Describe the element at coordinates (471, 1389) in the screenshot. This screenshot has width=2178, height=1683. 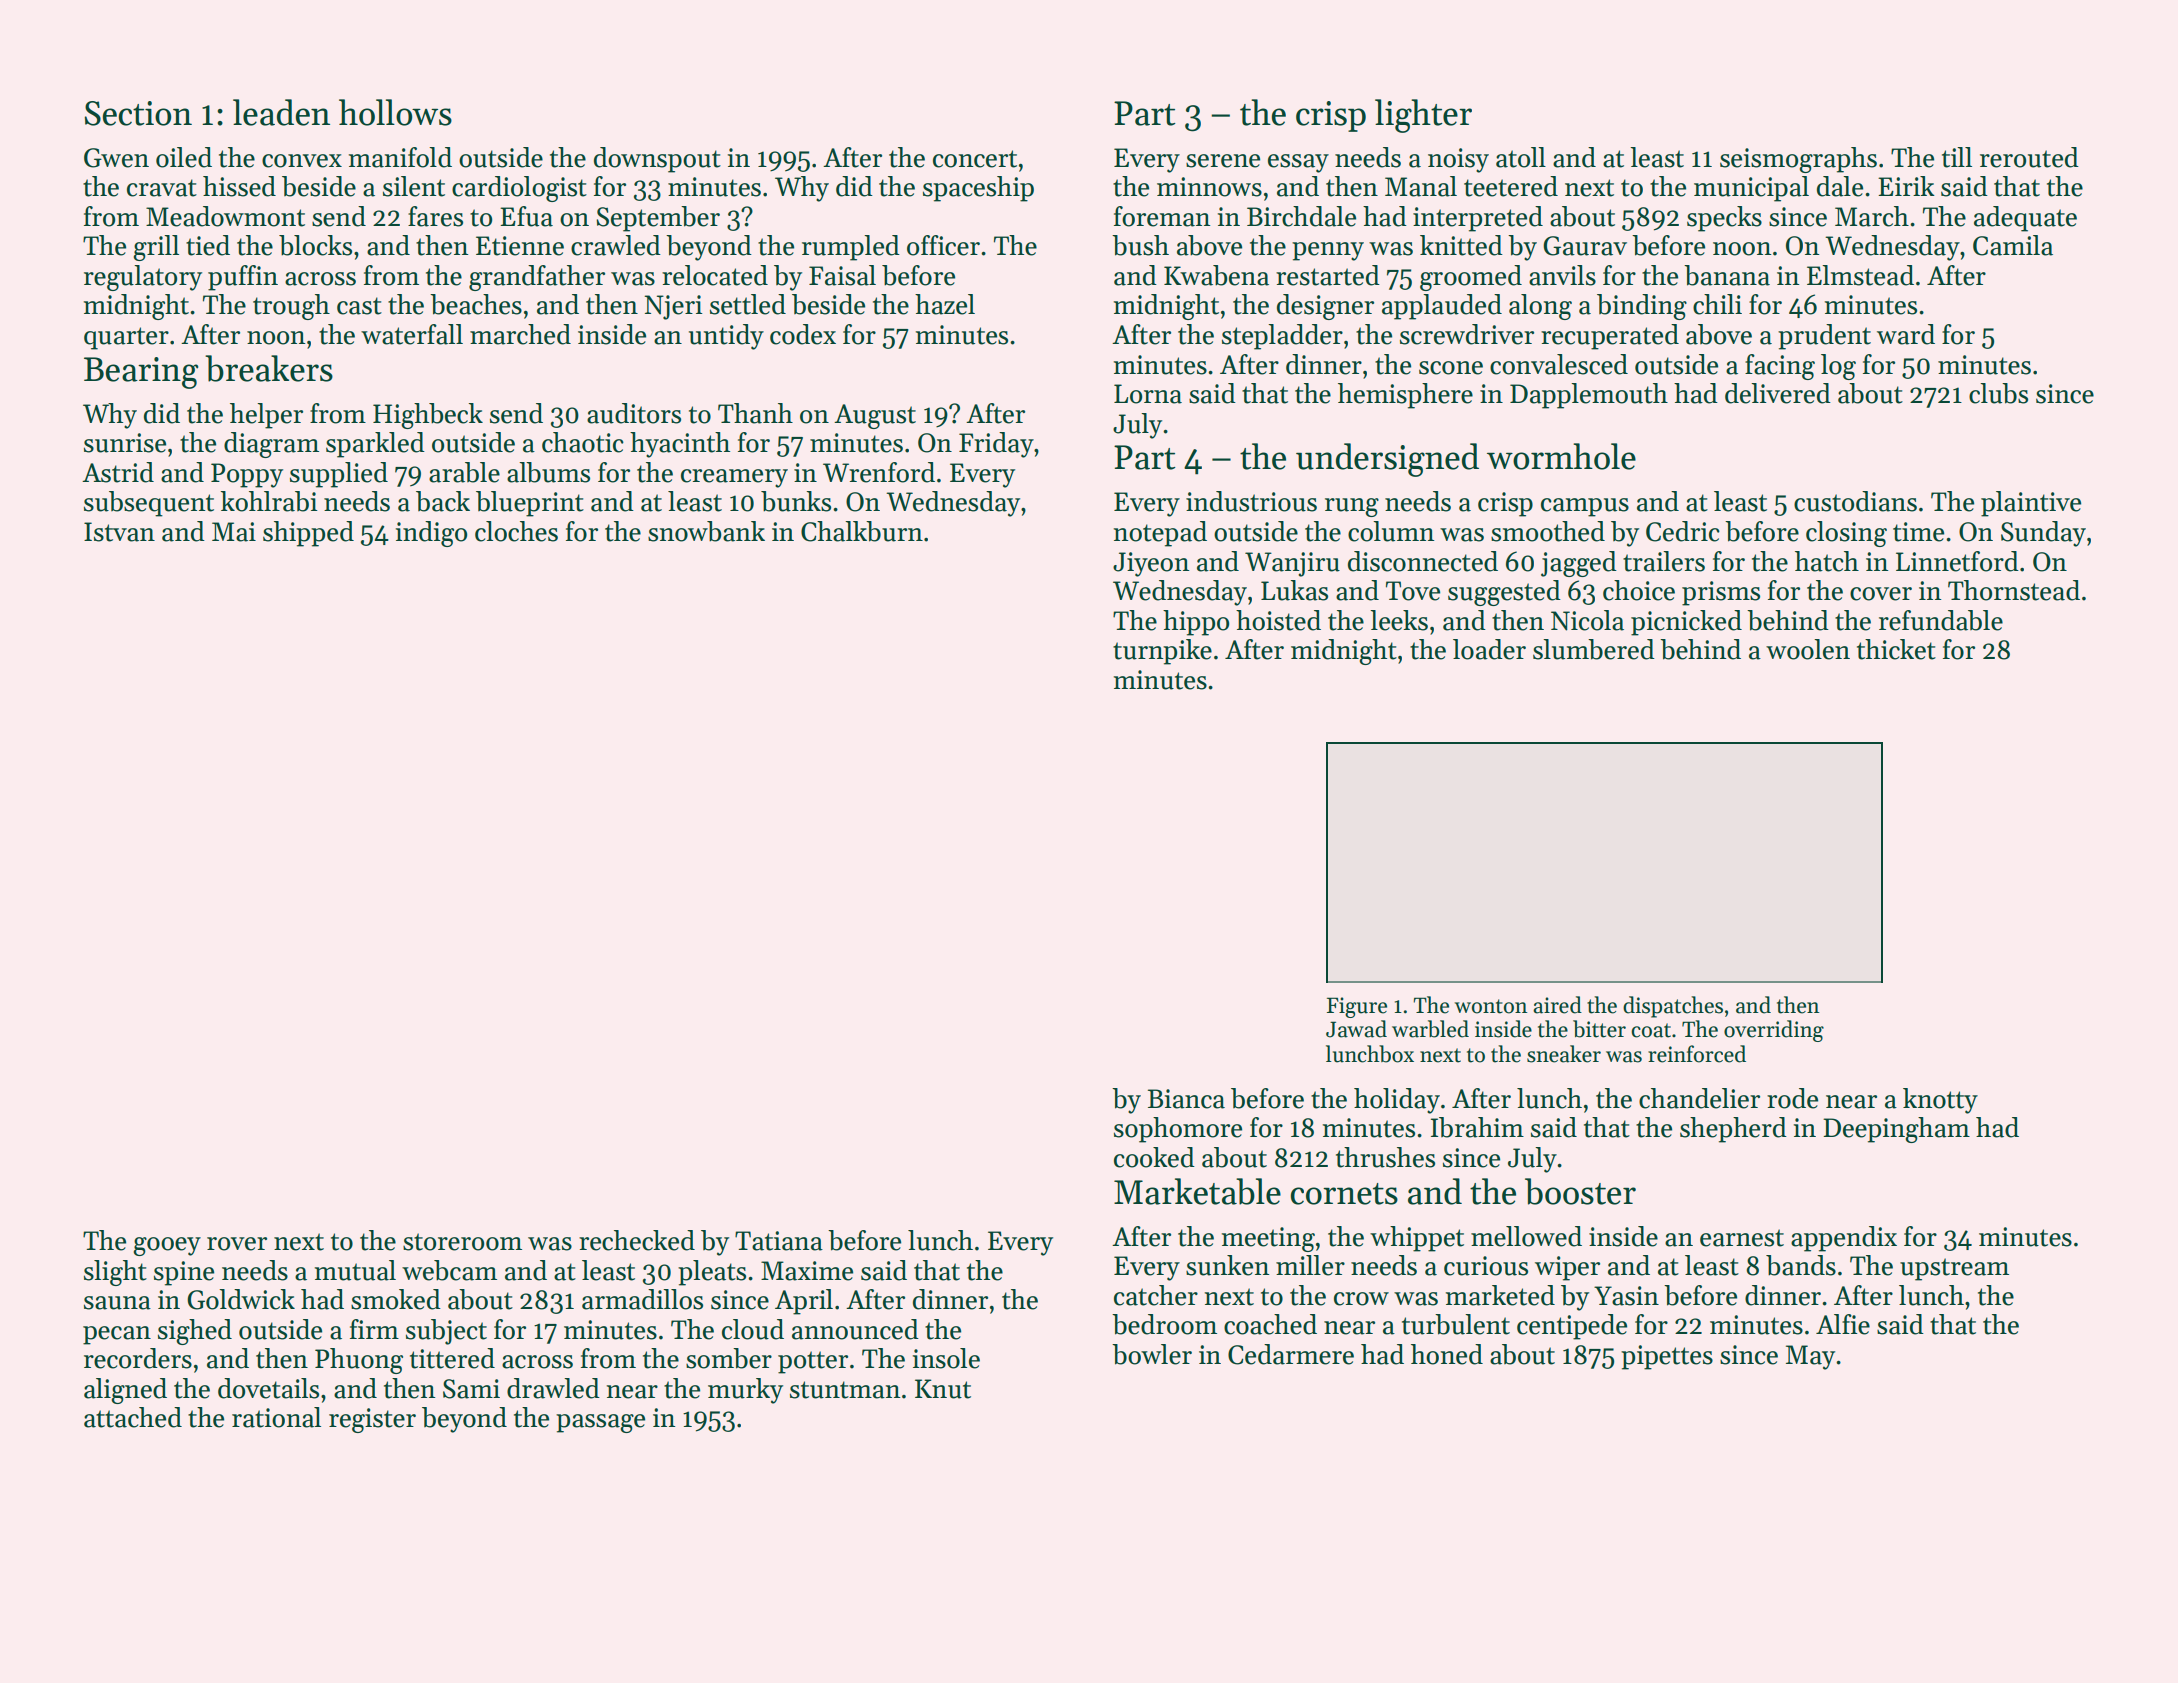
I see `Sami` at that location.
